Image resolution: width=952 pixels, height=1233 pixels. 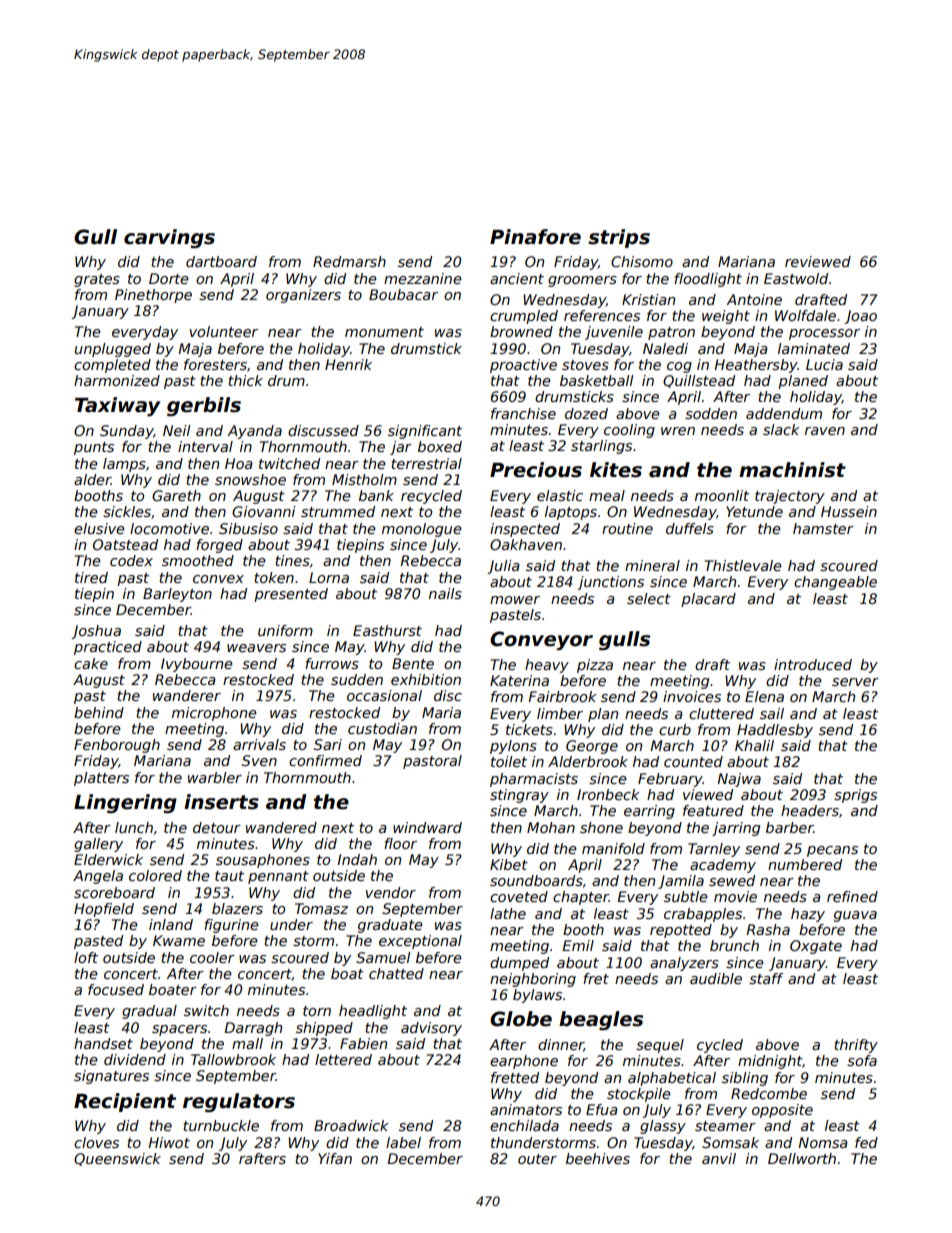 I want to click on Pinafore, so click(x=535, y=237).
